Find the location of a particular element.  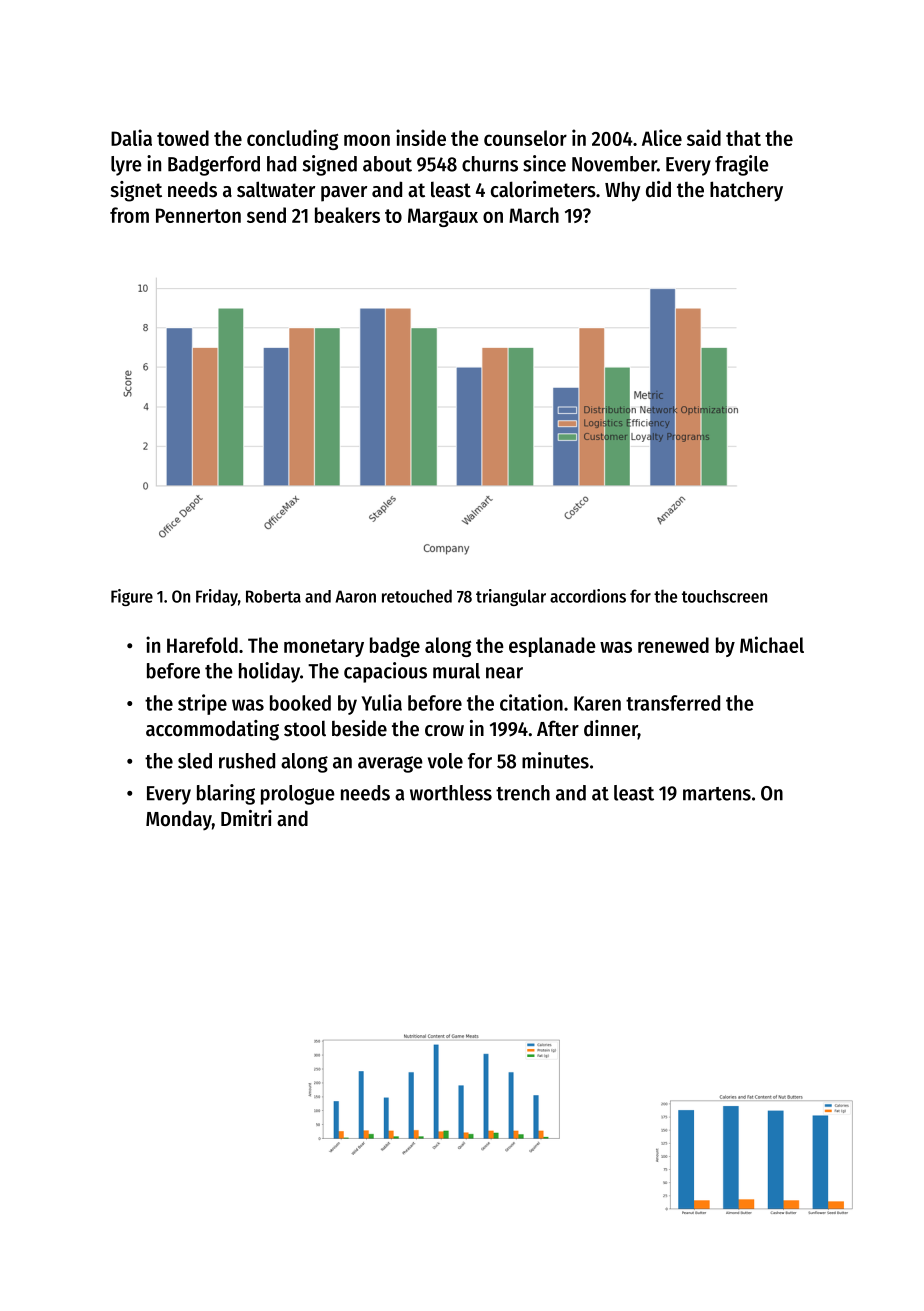

accordions is located at coordinates (588, 596).
